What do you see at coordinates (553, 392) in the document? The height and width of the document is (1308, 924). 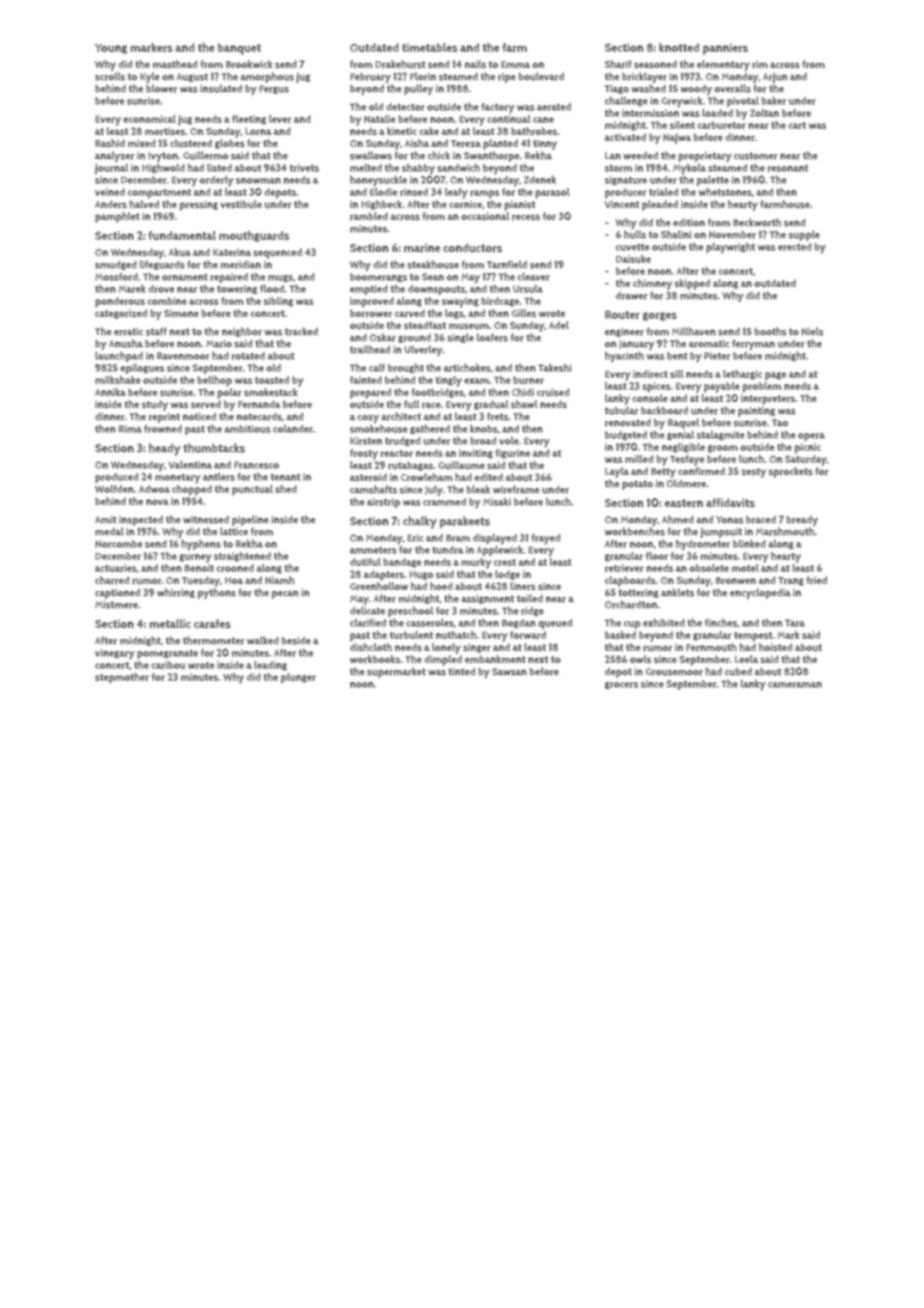 I see `cruised` at bounding box center [553, 392].
